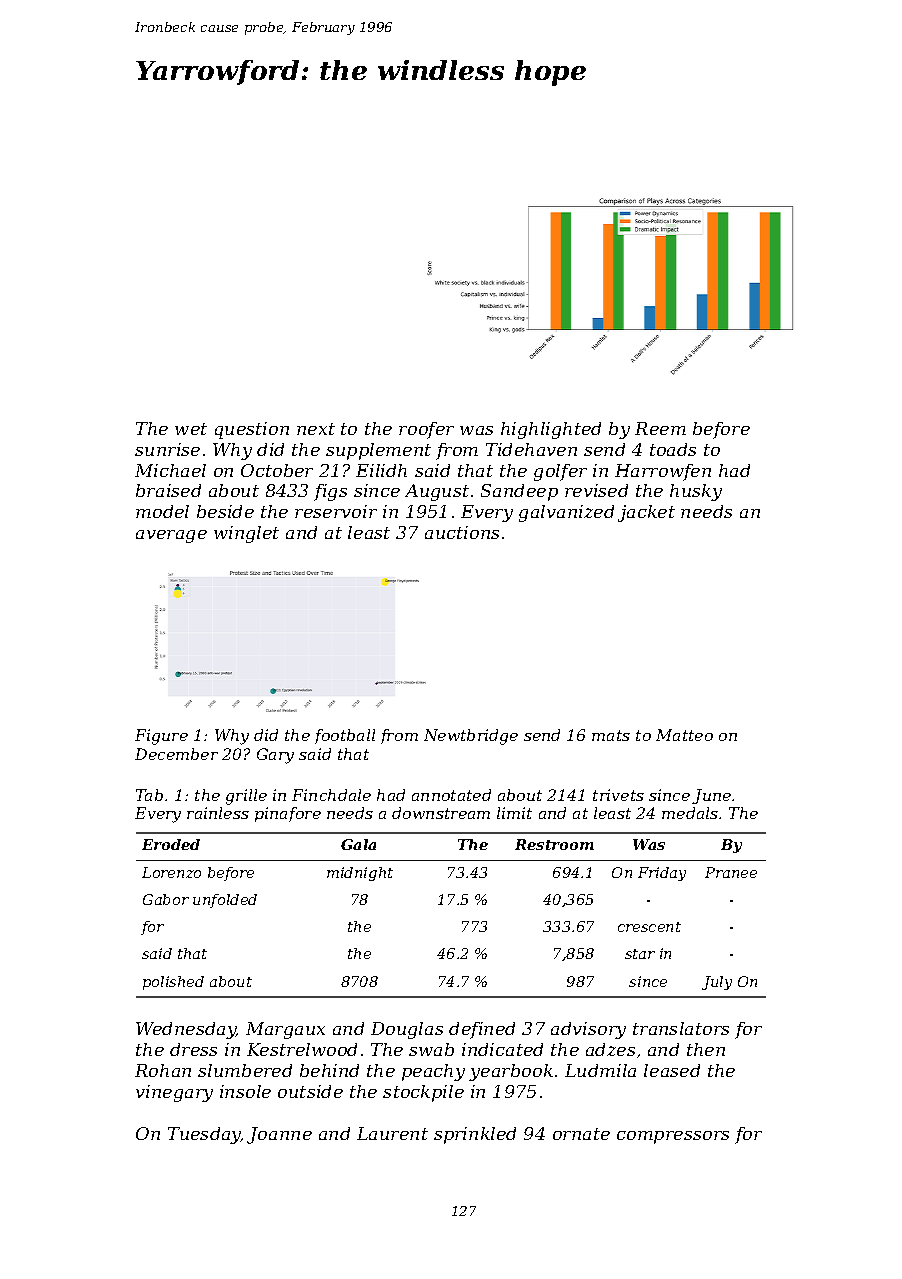 The image size is (902, 1279). What do you see at coordinates (611, 735) in the page?
I see `mats` at bounding box center [611, 735].
